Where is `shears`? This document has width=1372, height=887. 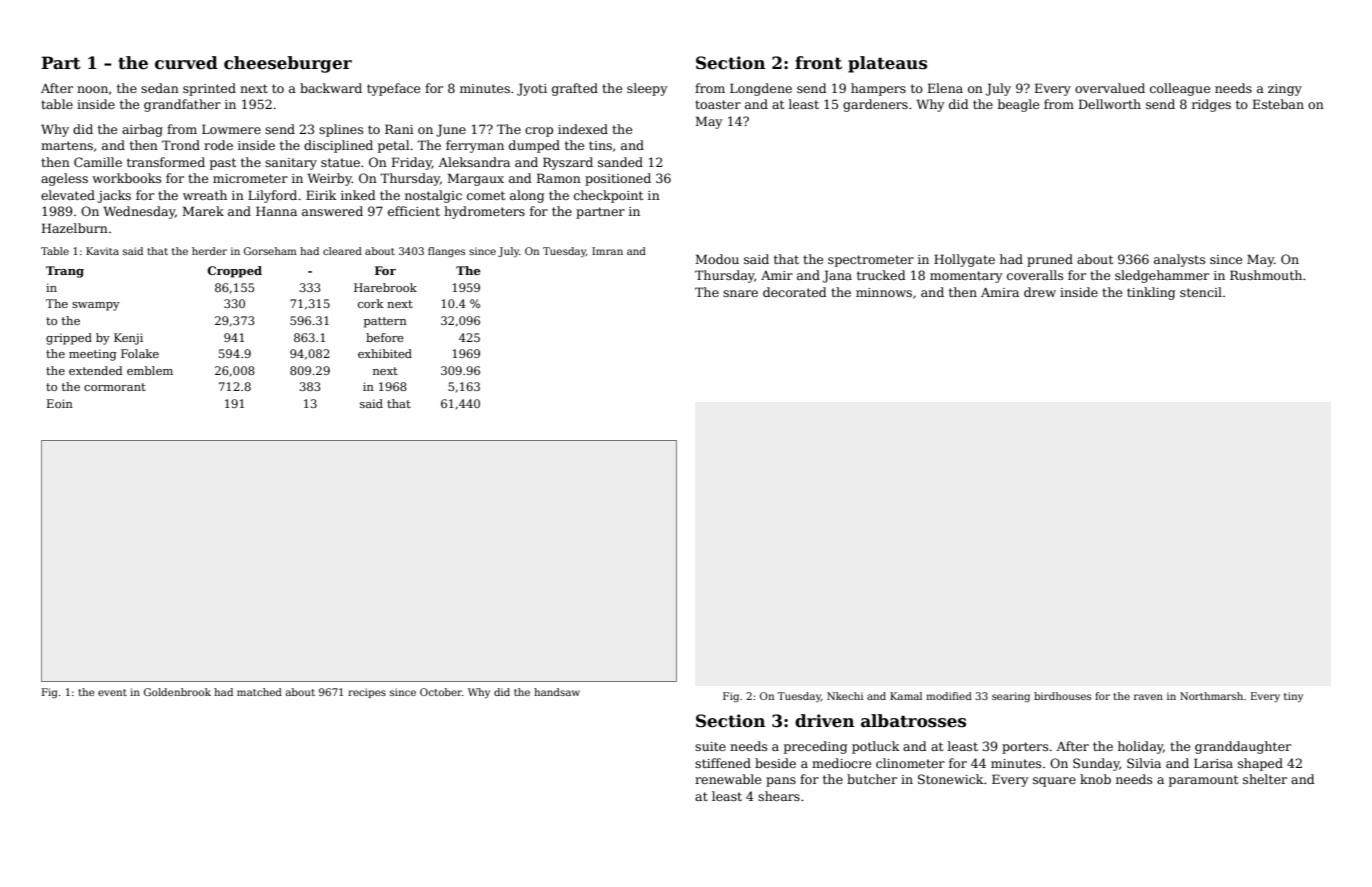 shears is located at coordinates (779, 796).
